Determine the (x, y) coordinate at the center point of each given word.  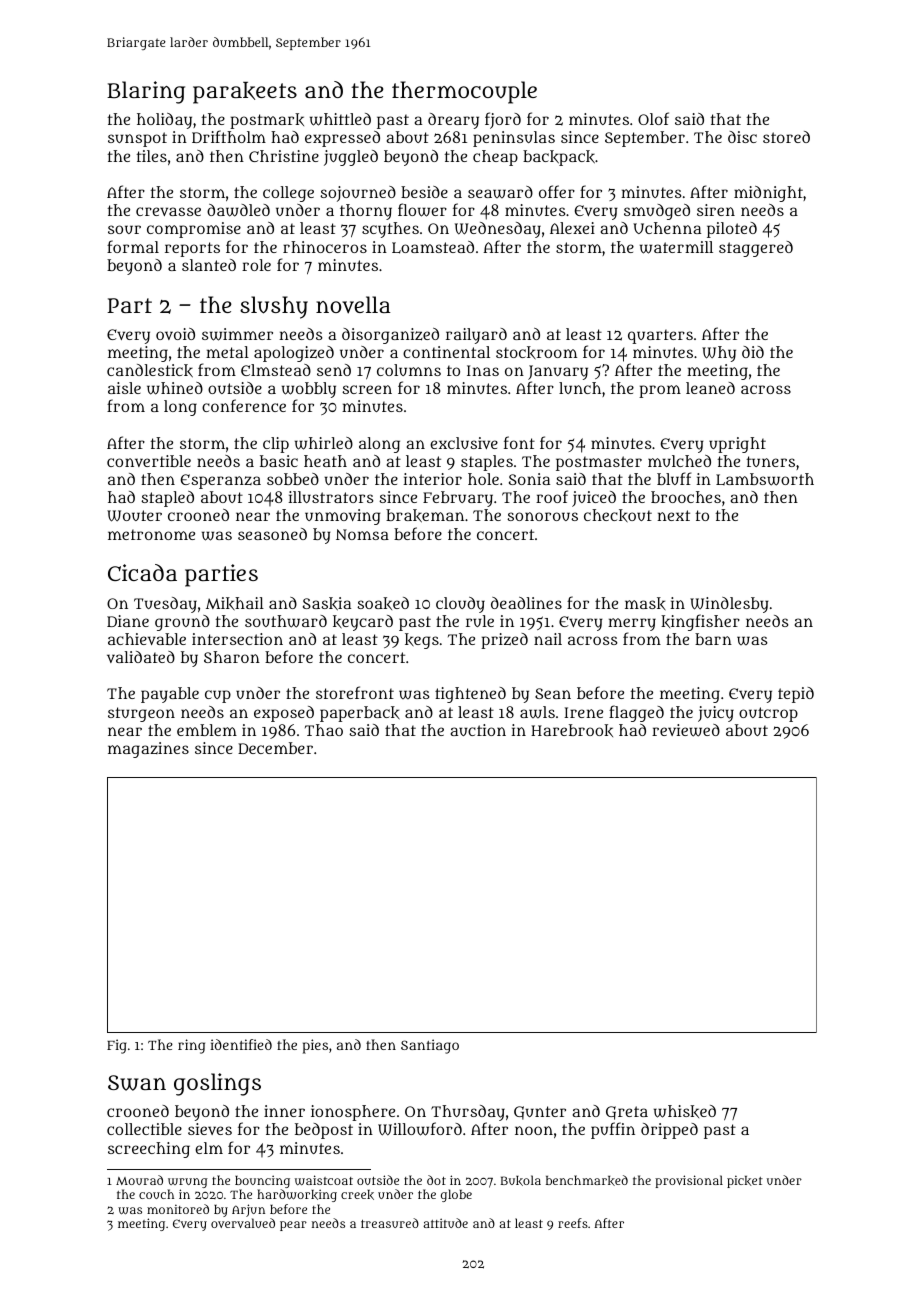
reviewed (686, 730)
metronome (151, 534)
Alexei (572, 228)
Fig (117, 1046)
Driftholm (229, 137)
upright (737, 445)
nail (548, 639)
